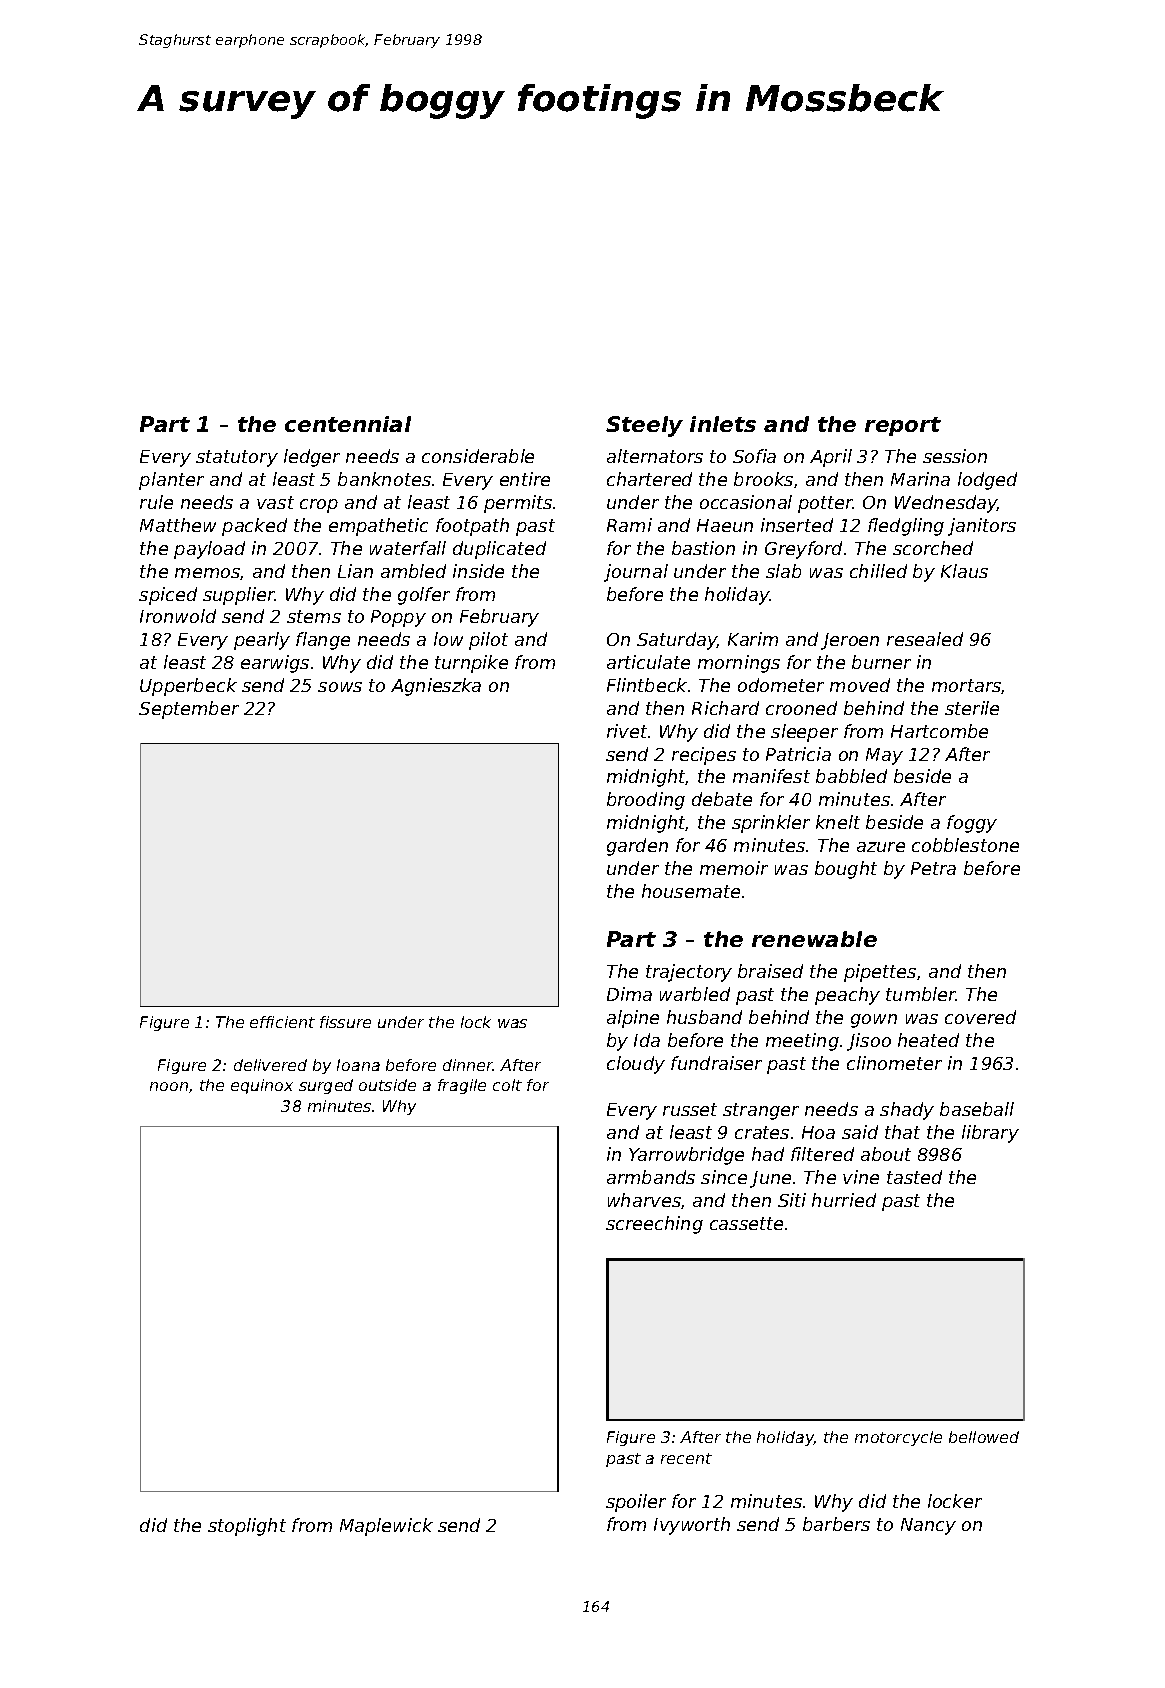 The height and width of the screenshot is (1688, 1165). Describe the element at coordinates (914, 1177) in the screenshot. I see `tasted` at that location.
